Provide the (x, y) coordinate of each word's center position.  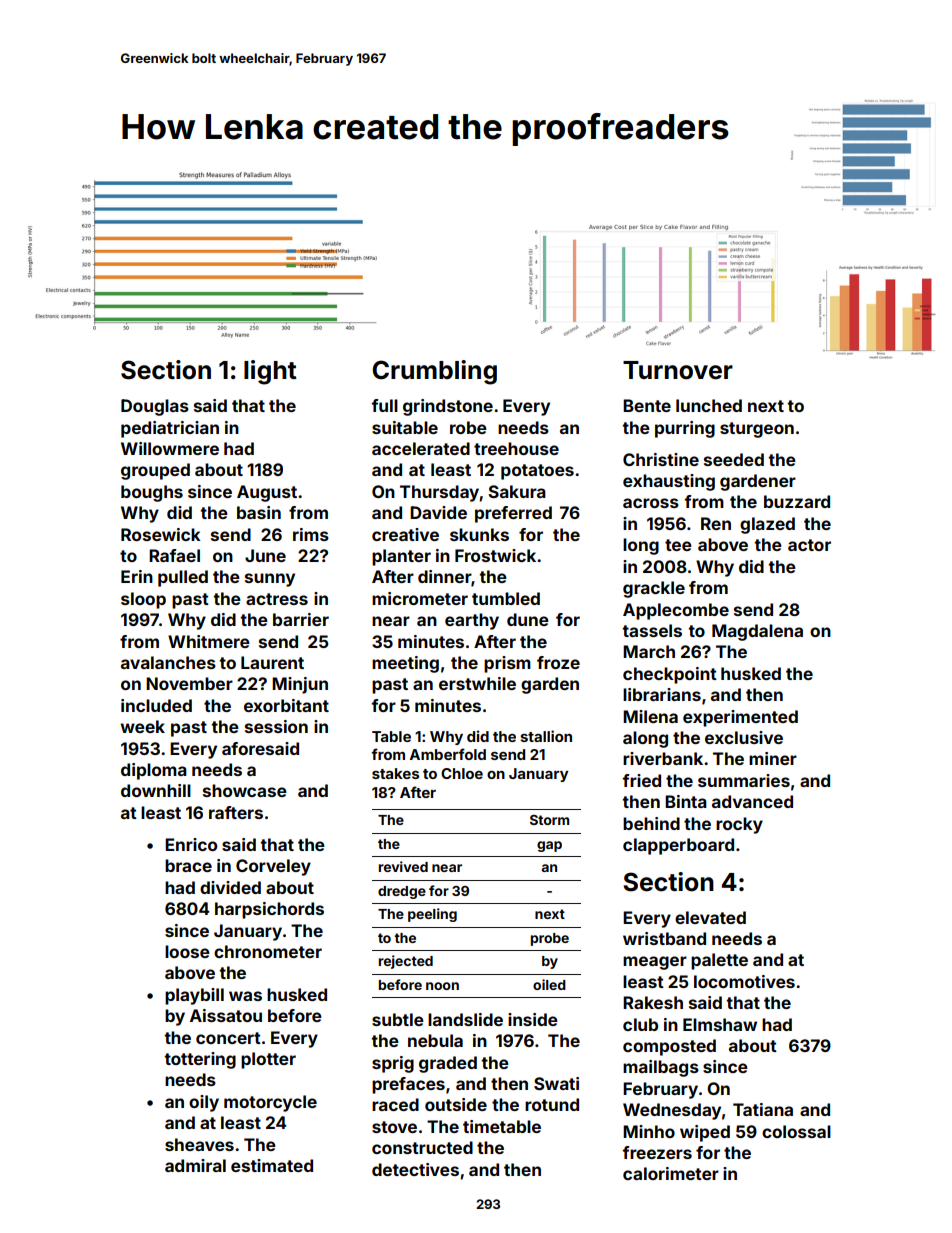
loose (187, 951)
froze (558, 662)
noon (442, 986)
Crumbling (434, 372)
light (270, 372)
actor (809, 545)
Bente (647, 405)
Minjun (300, 685)
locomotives (744, 981)
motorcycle (270, 1103)
